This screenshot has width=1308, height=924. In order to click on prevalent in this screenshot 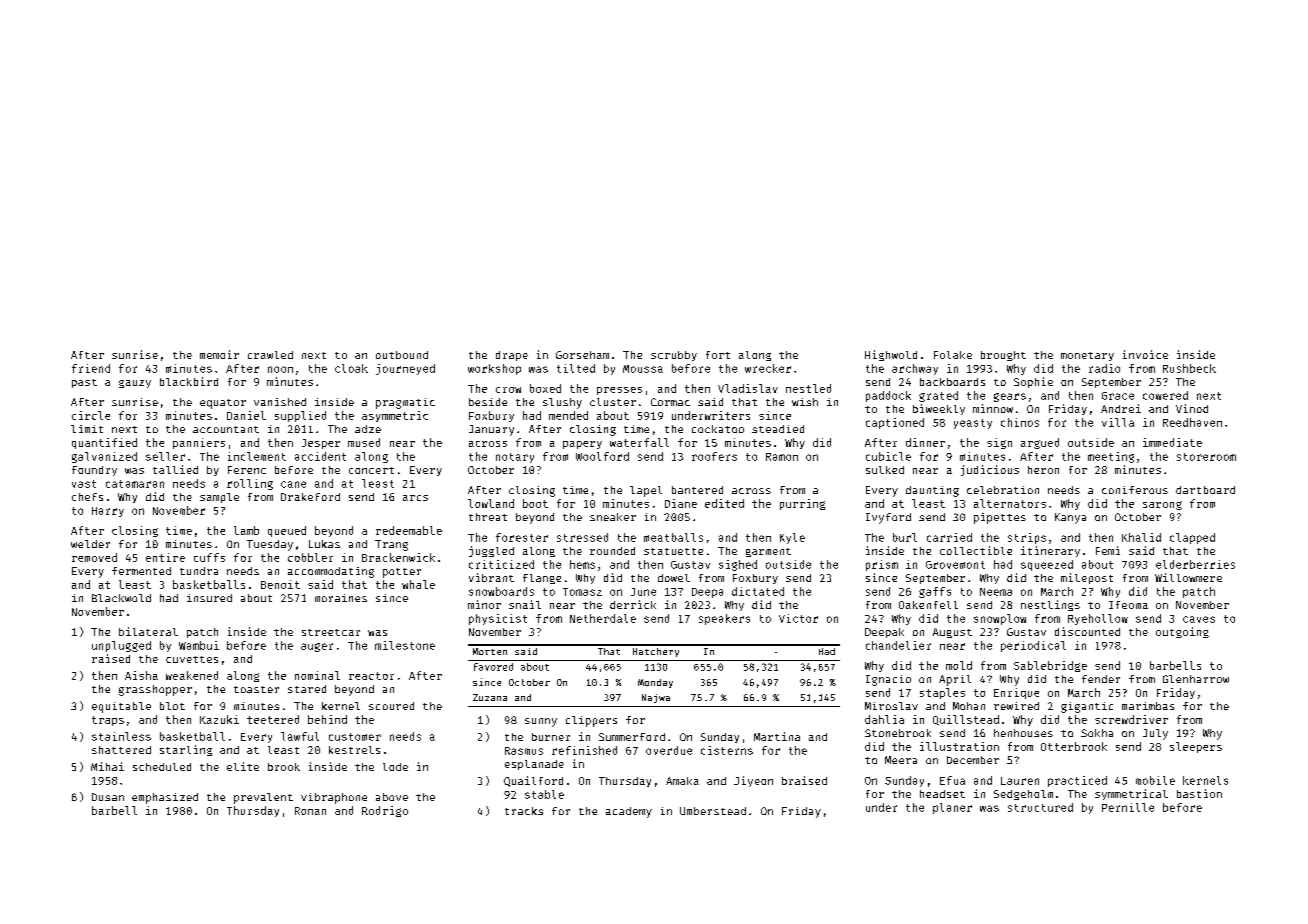, I will do `click(263, 798)`.
